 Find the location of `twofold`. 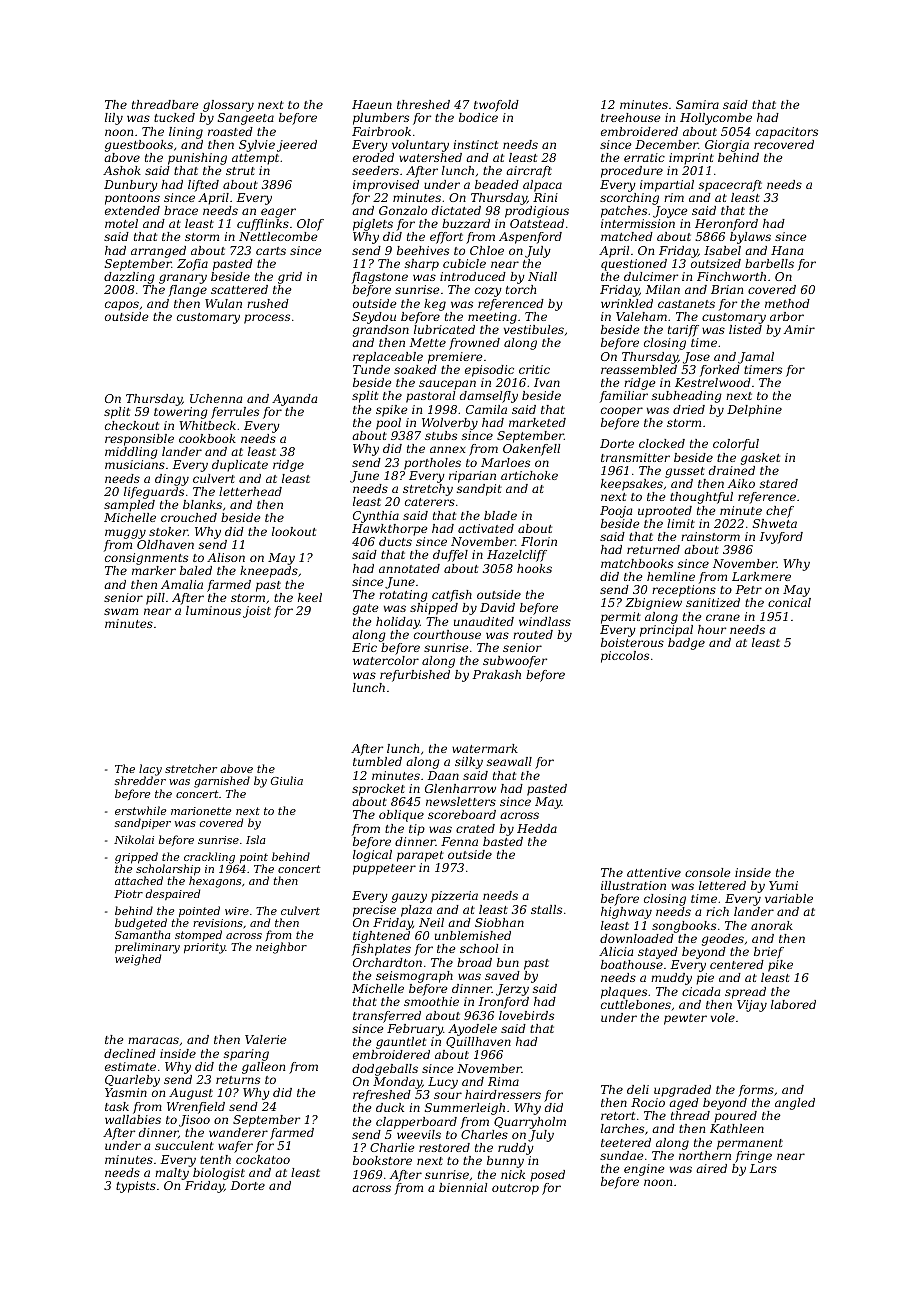

twofold is located at coordinates (496, 106).
